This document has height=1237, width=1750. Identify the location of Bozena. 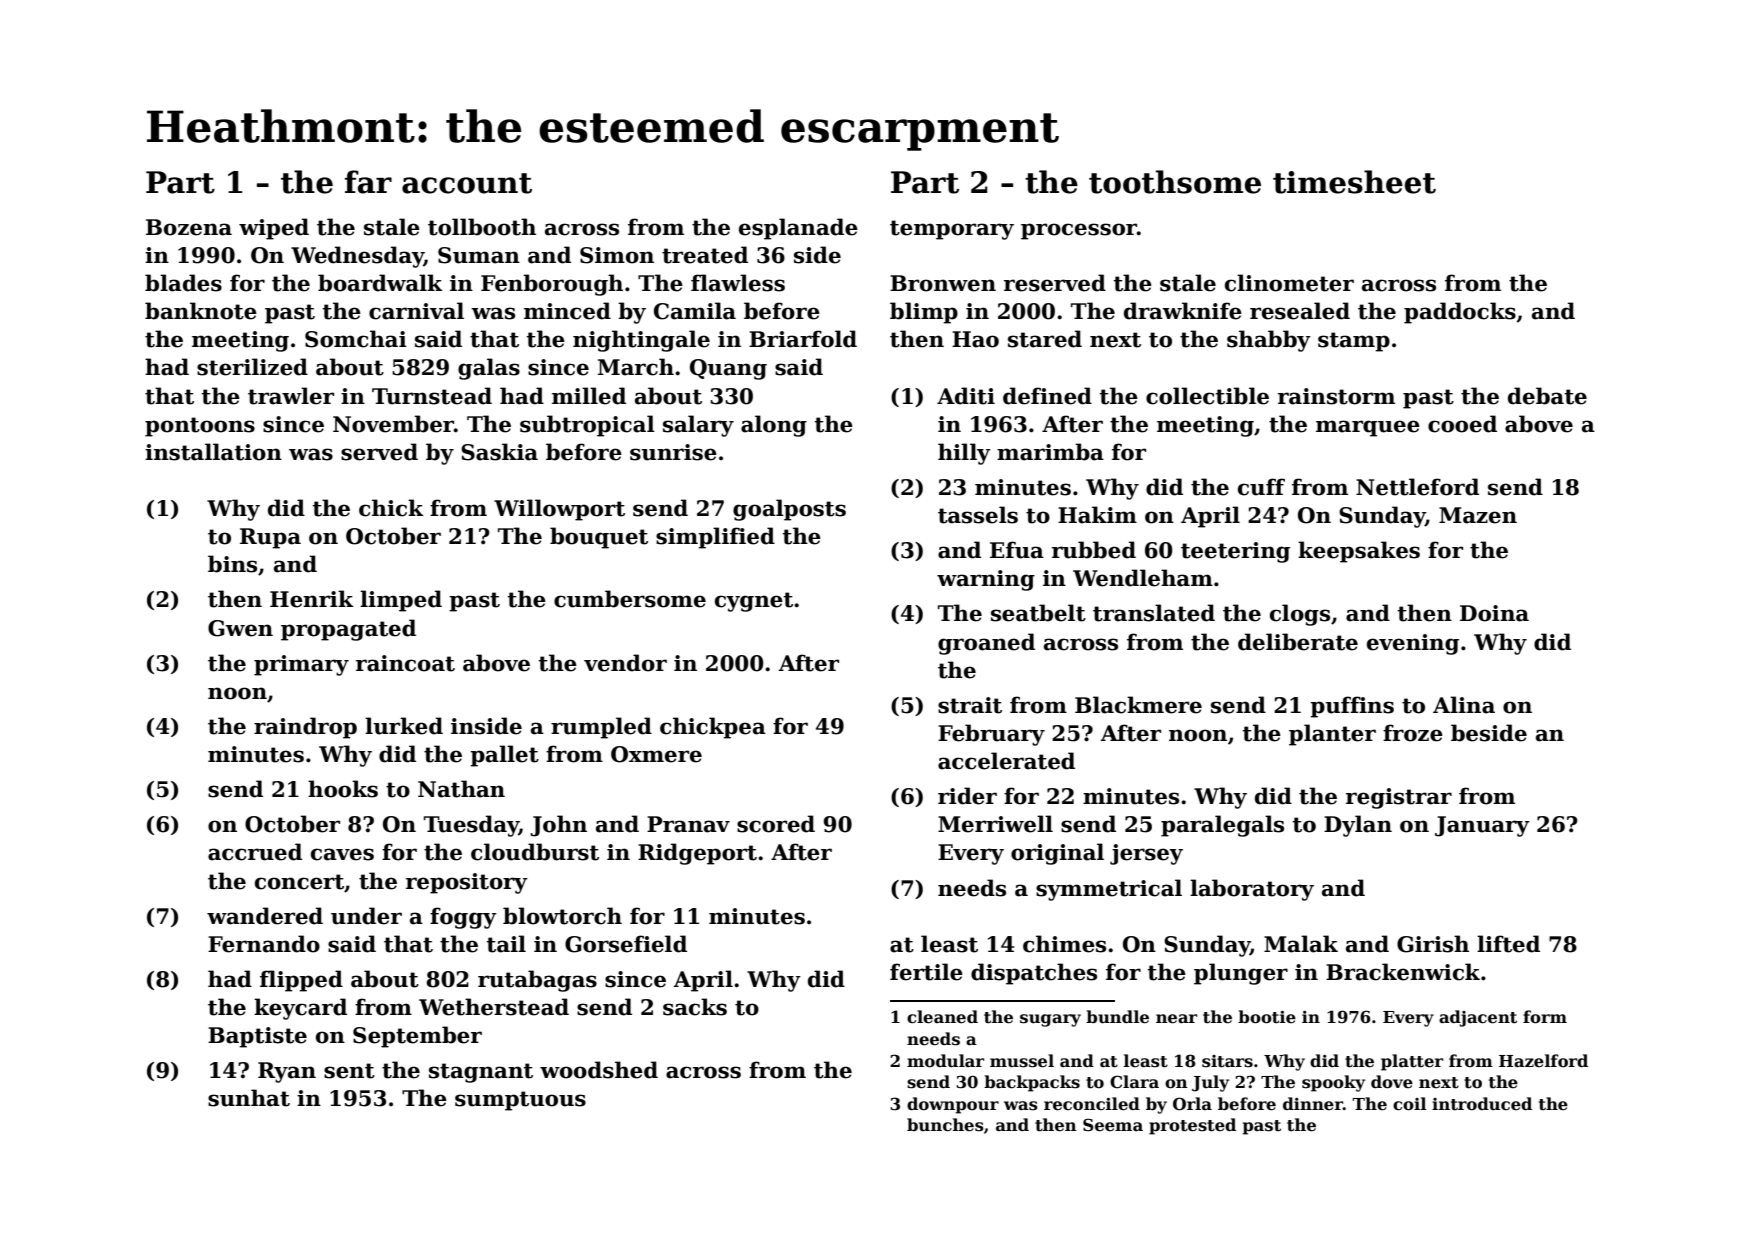
(189, 227).
